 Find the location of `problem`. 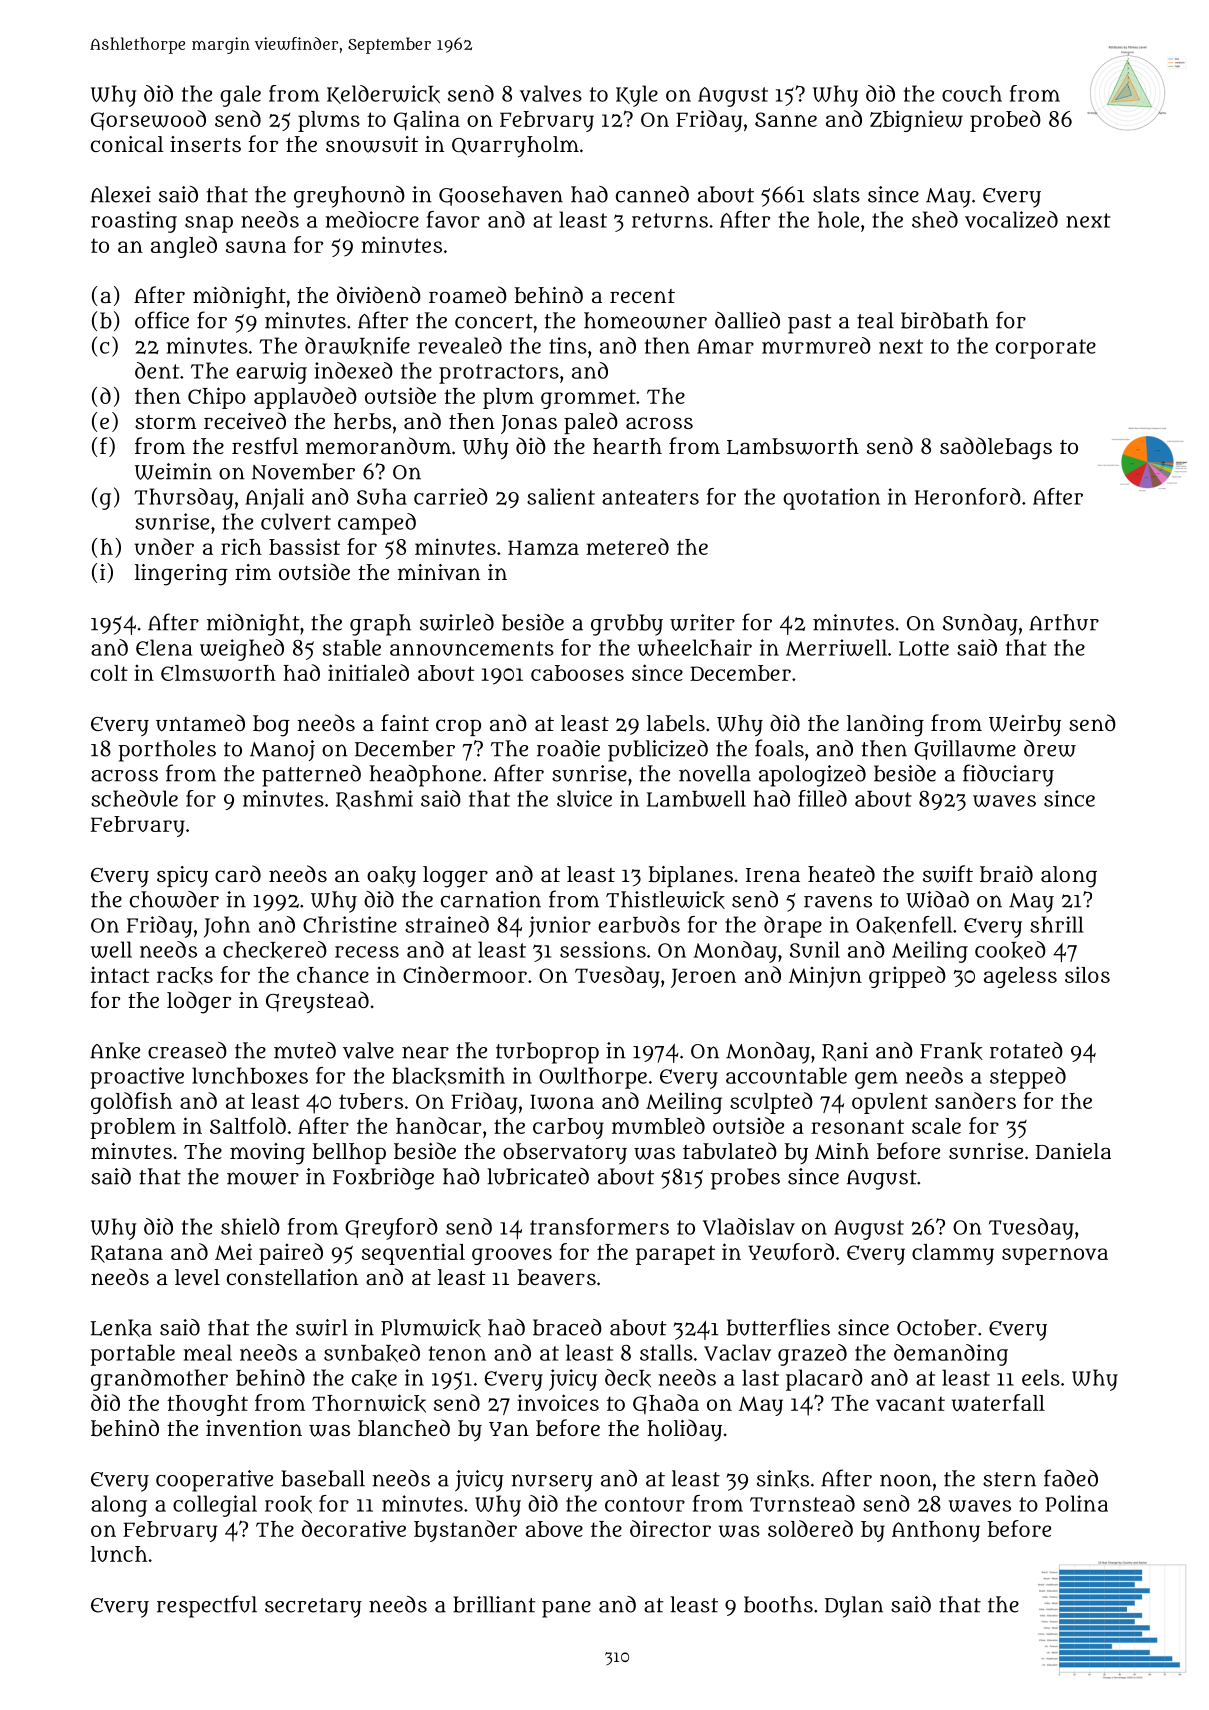

problem is located at coordinates (133, 1128).
